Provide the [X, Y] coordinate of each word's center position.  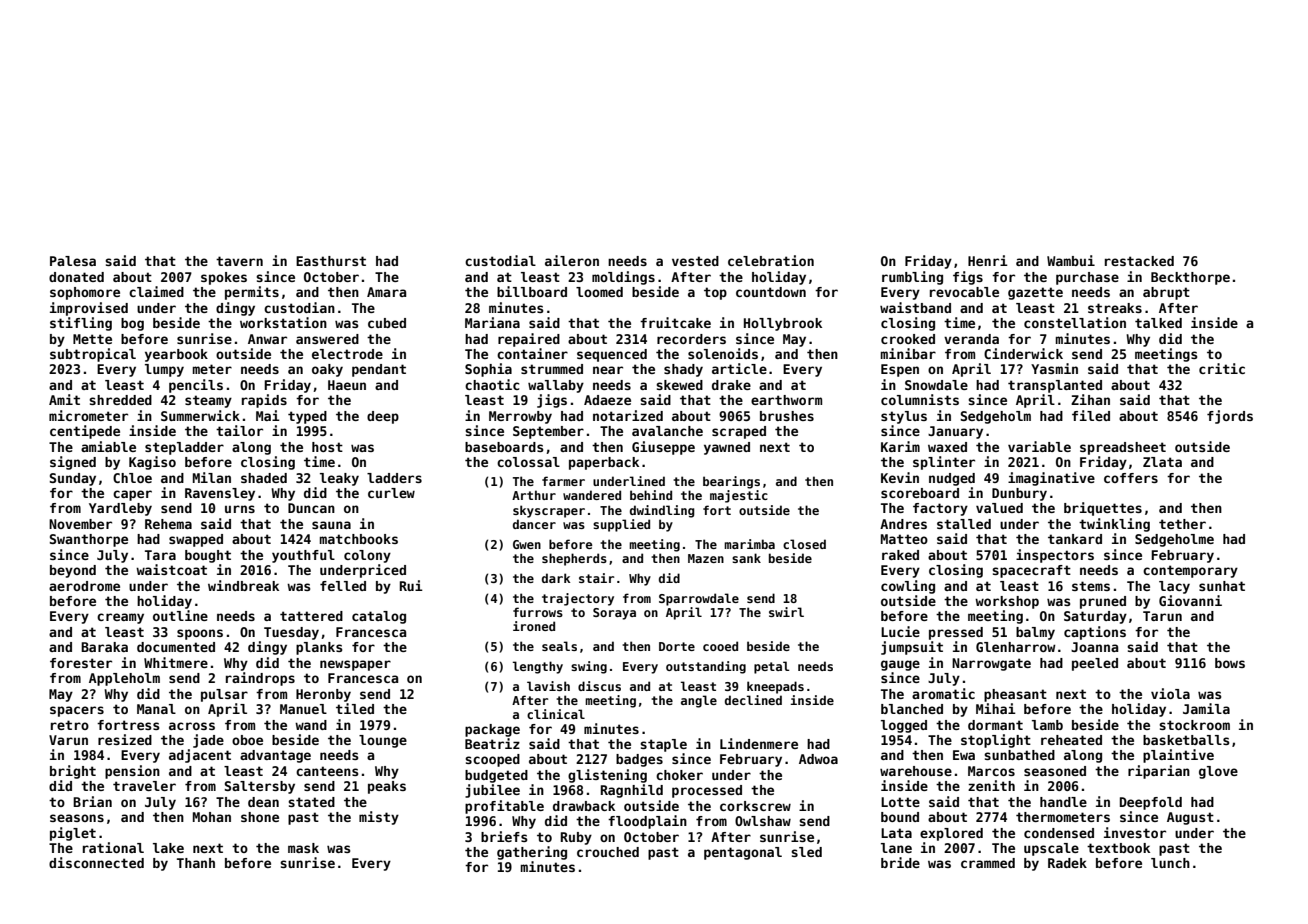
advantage [275, 756]
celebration [771, 260]
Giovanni [1190, 600]
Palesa [73, 261]
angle [699, 701]
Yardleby [120, 509]
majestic [739, 496]
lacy [1174, 587]
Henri [988, 260]
